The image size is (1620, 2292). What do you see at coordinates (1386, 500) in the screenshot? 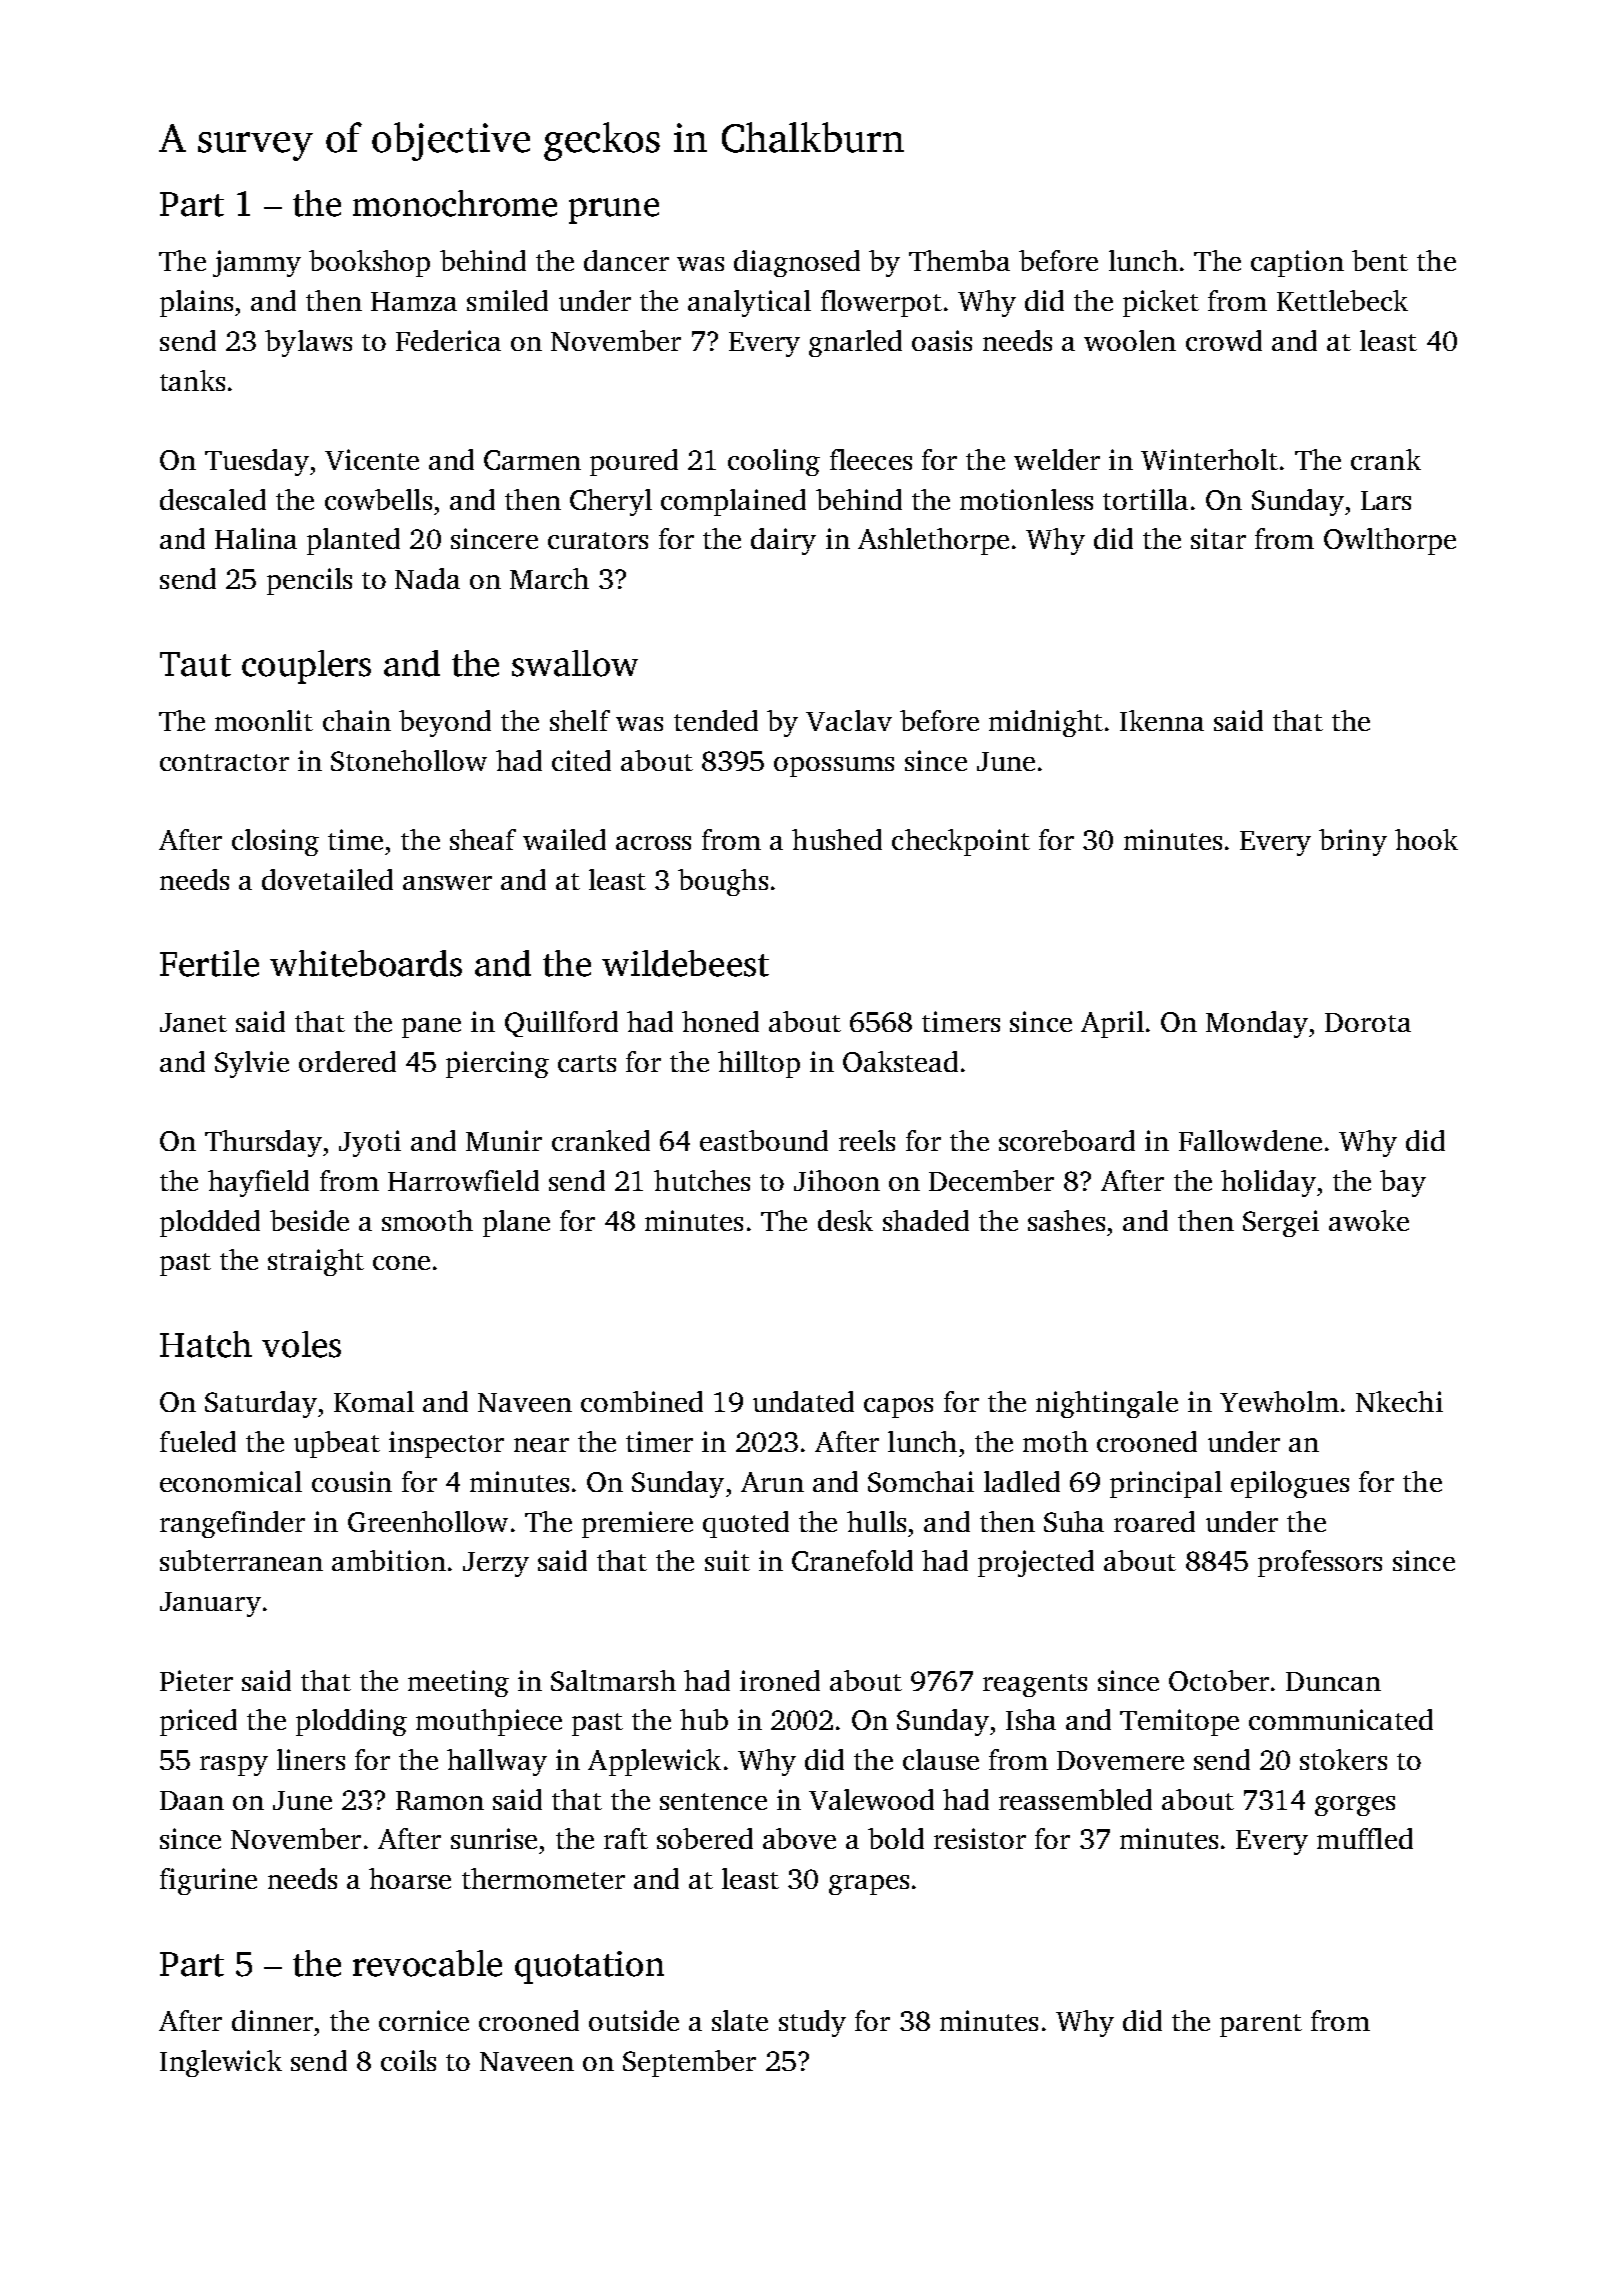
I see `Lars` at bounding box center [1386, 500].
